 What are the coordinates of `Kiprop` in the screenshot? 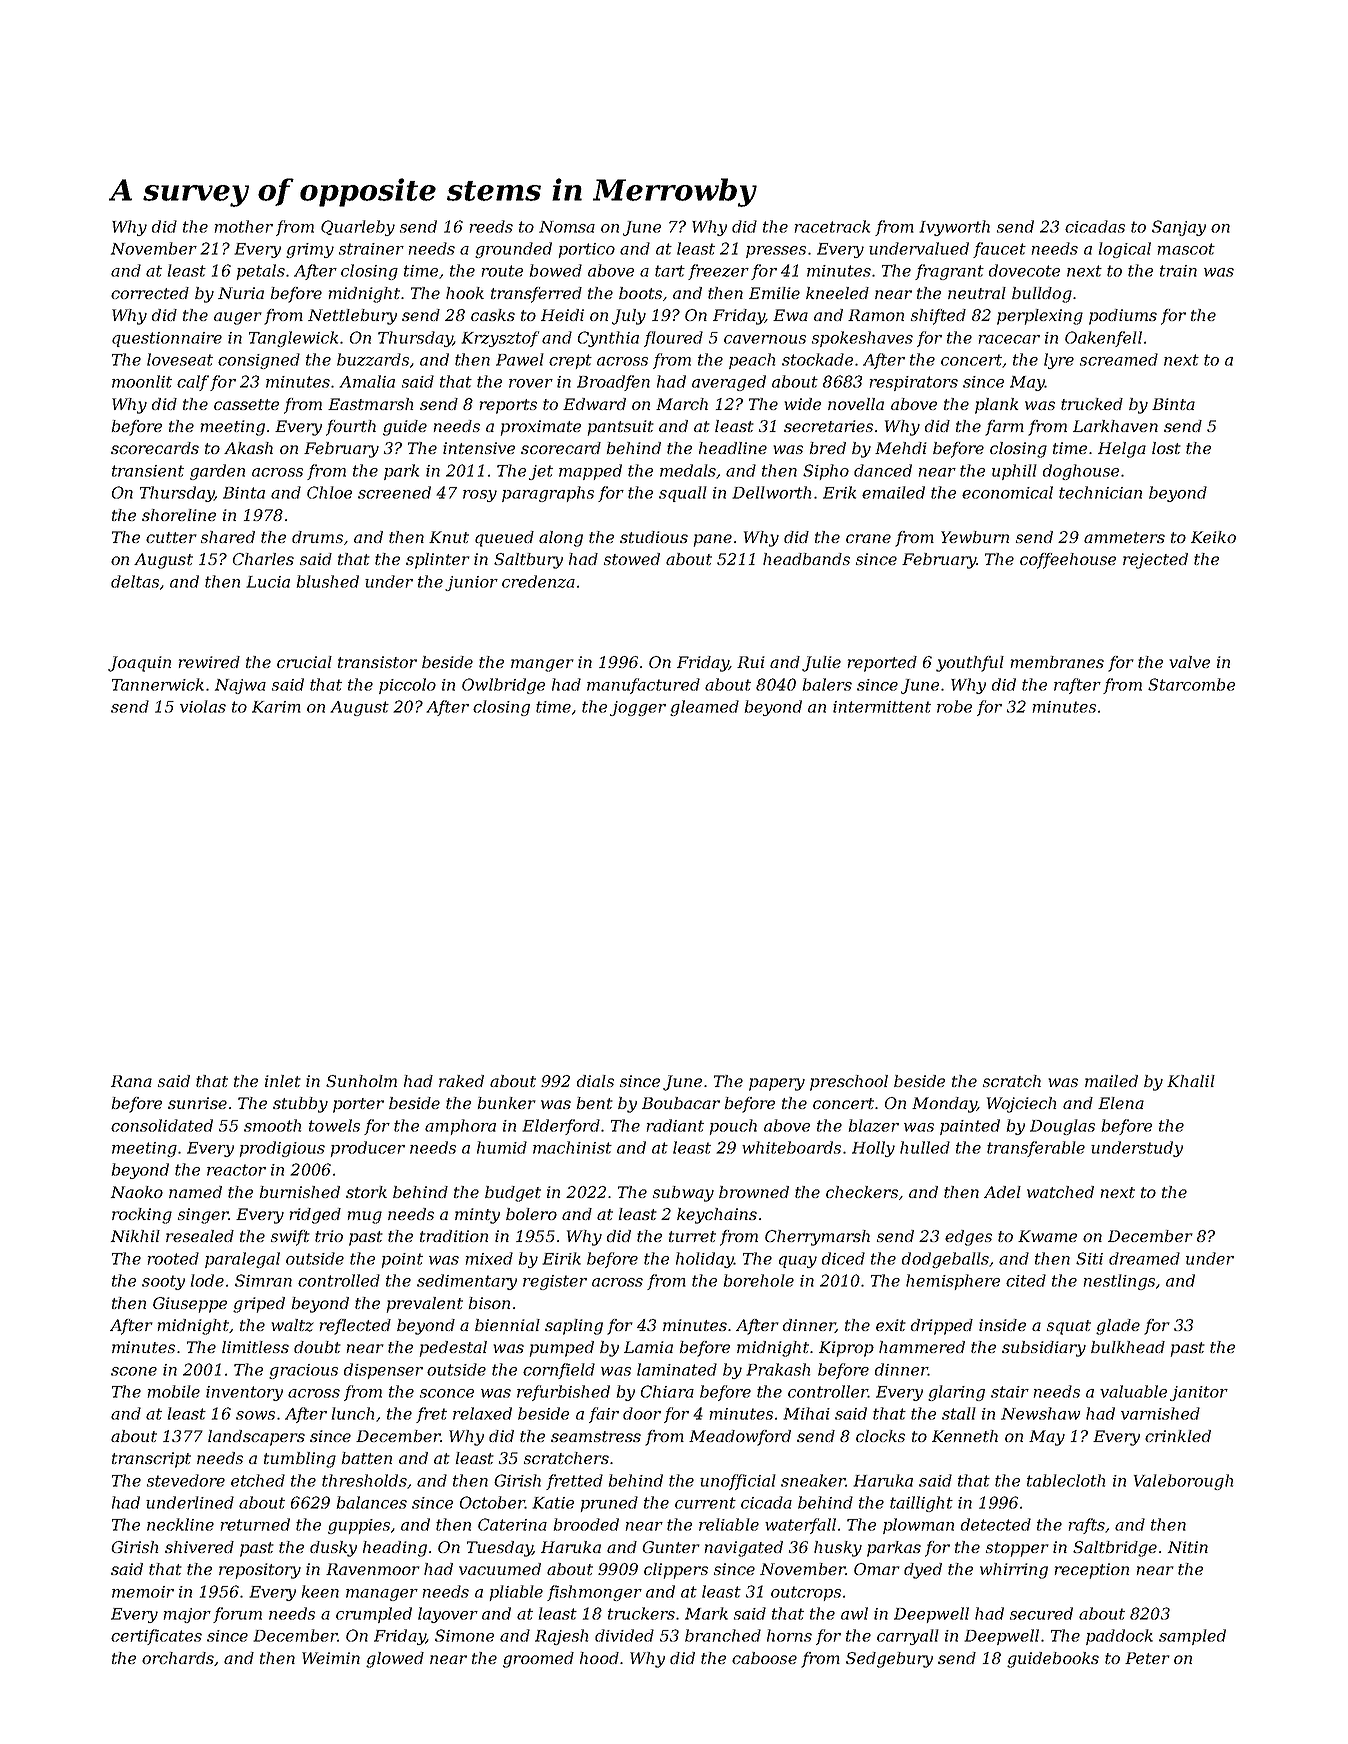 It's located at (846, 1349).
